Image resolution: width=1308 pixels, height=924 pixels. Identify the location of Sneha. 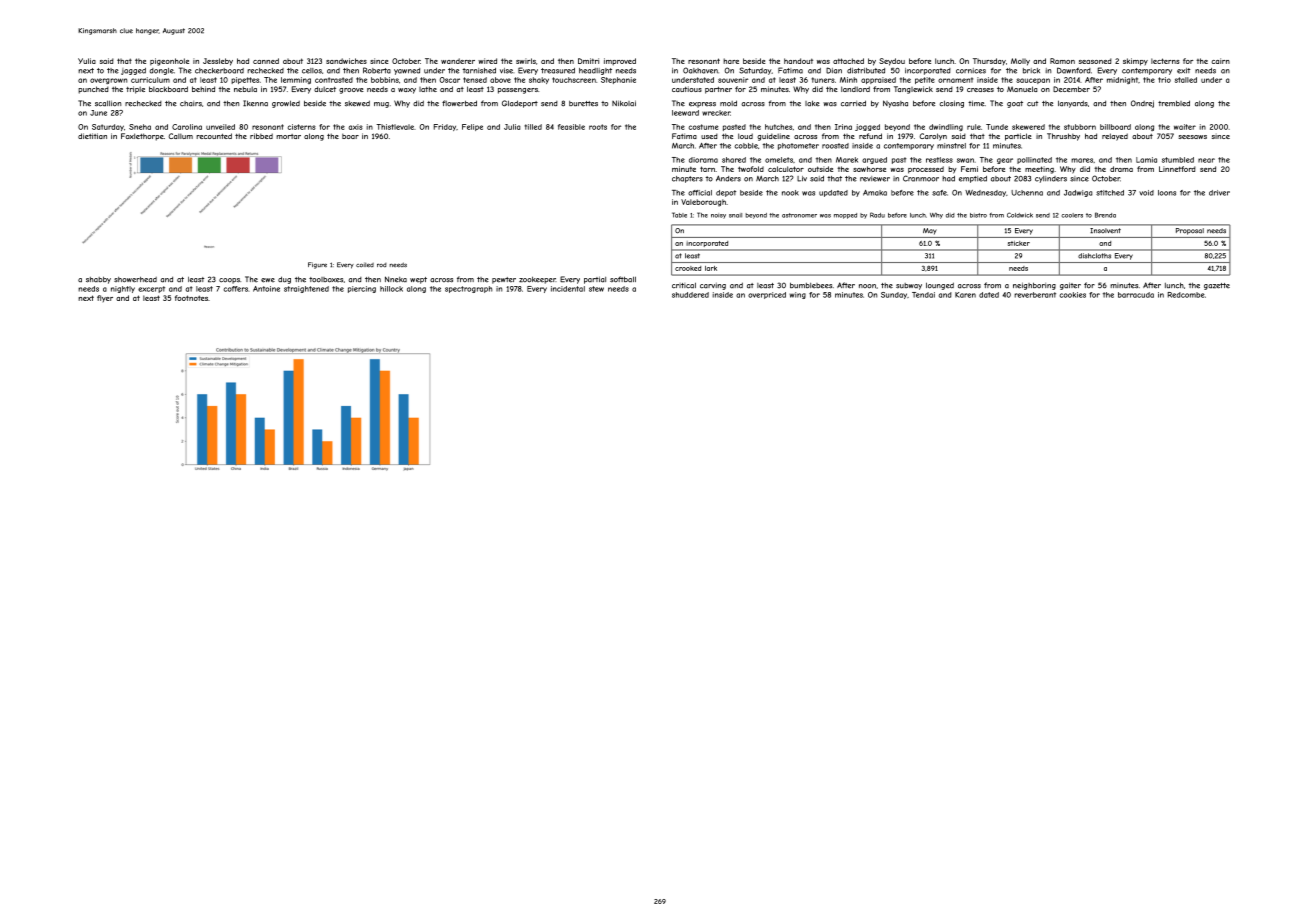
(140, 127).
